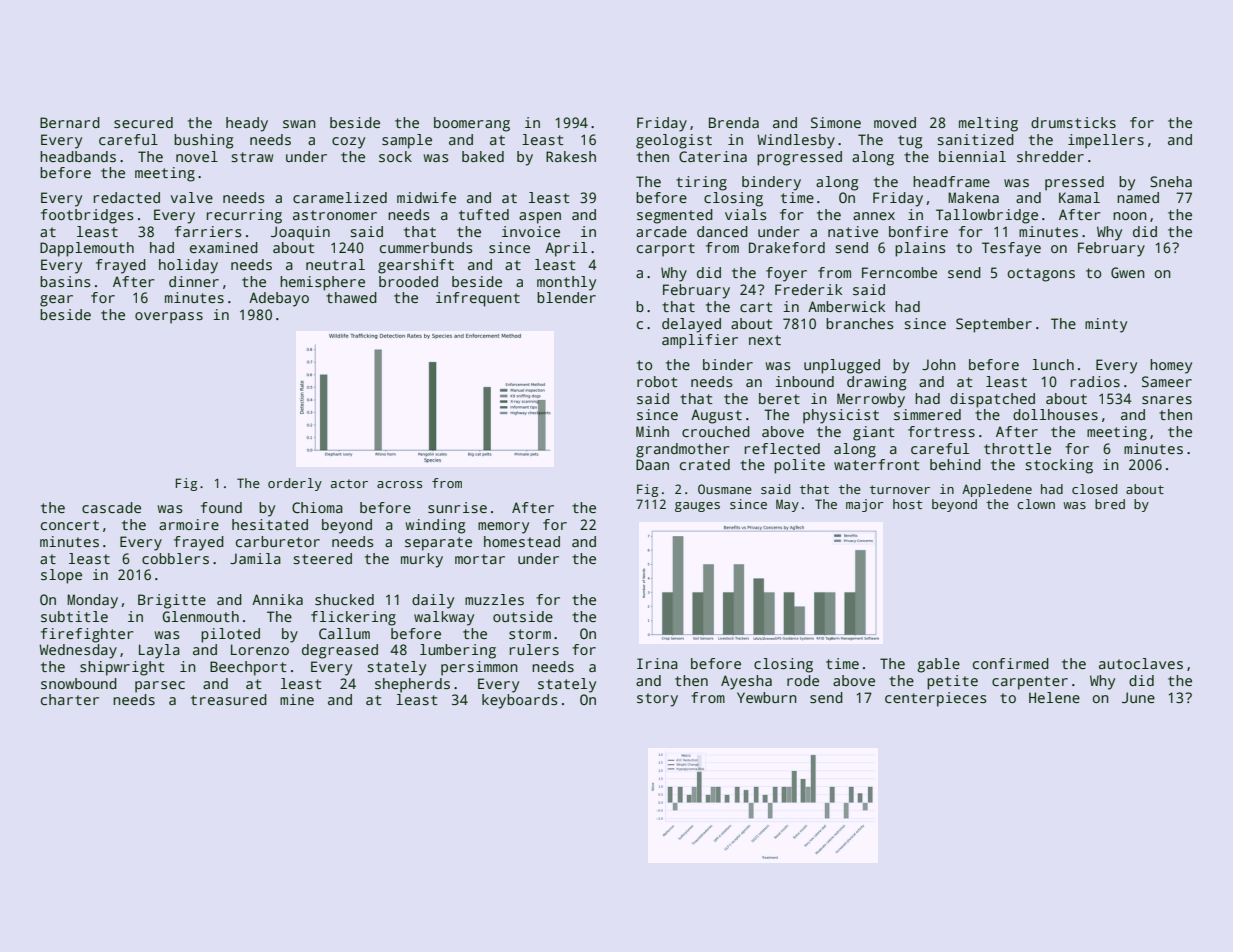 The height and width of the document is (952, 1233). Describe the element at coordinates (230, 635) in the document. I see `piloted` at that location.
